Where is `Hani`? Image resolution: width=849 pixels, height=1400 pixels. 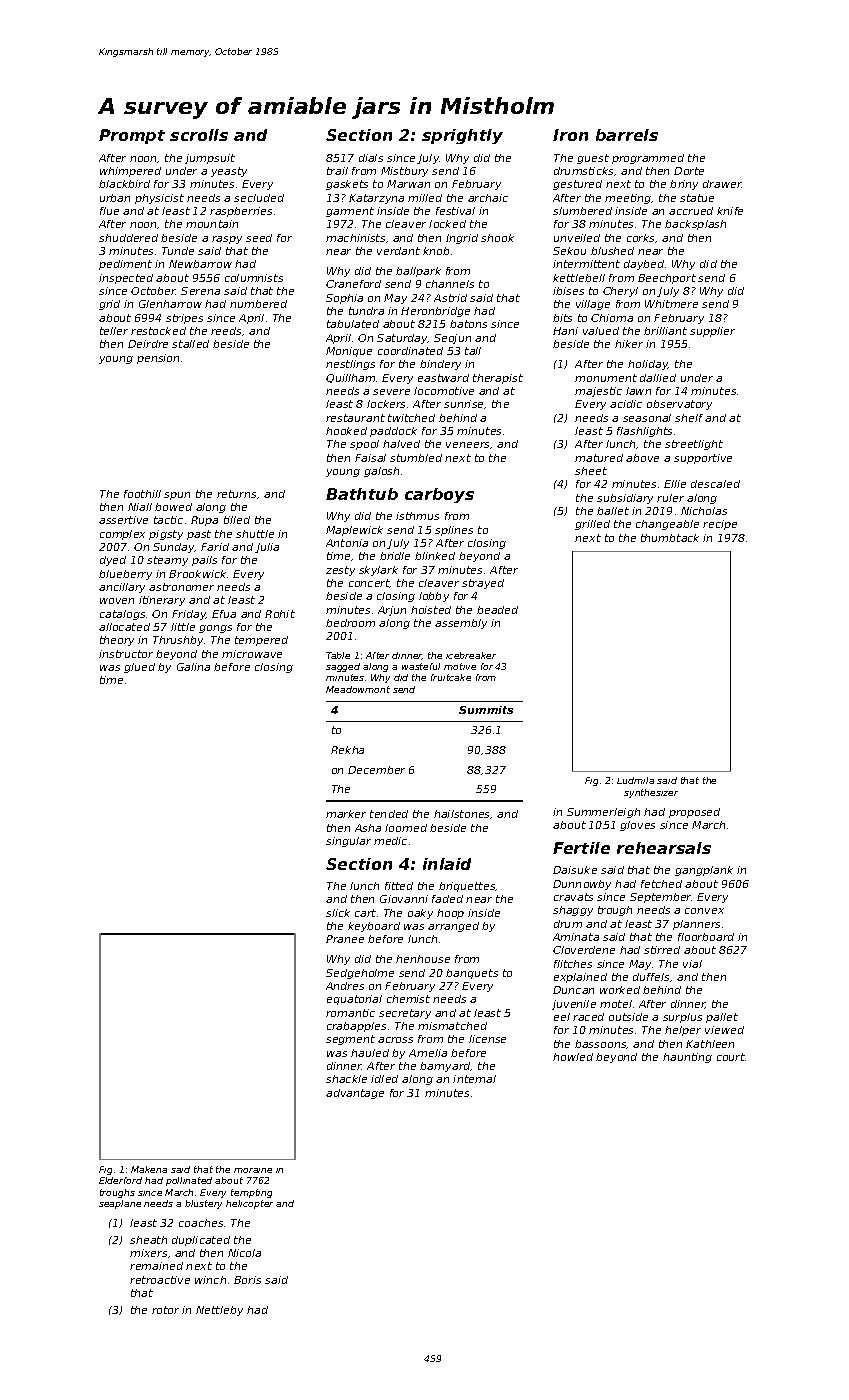
Hani is located at coordinates (565, 331).
